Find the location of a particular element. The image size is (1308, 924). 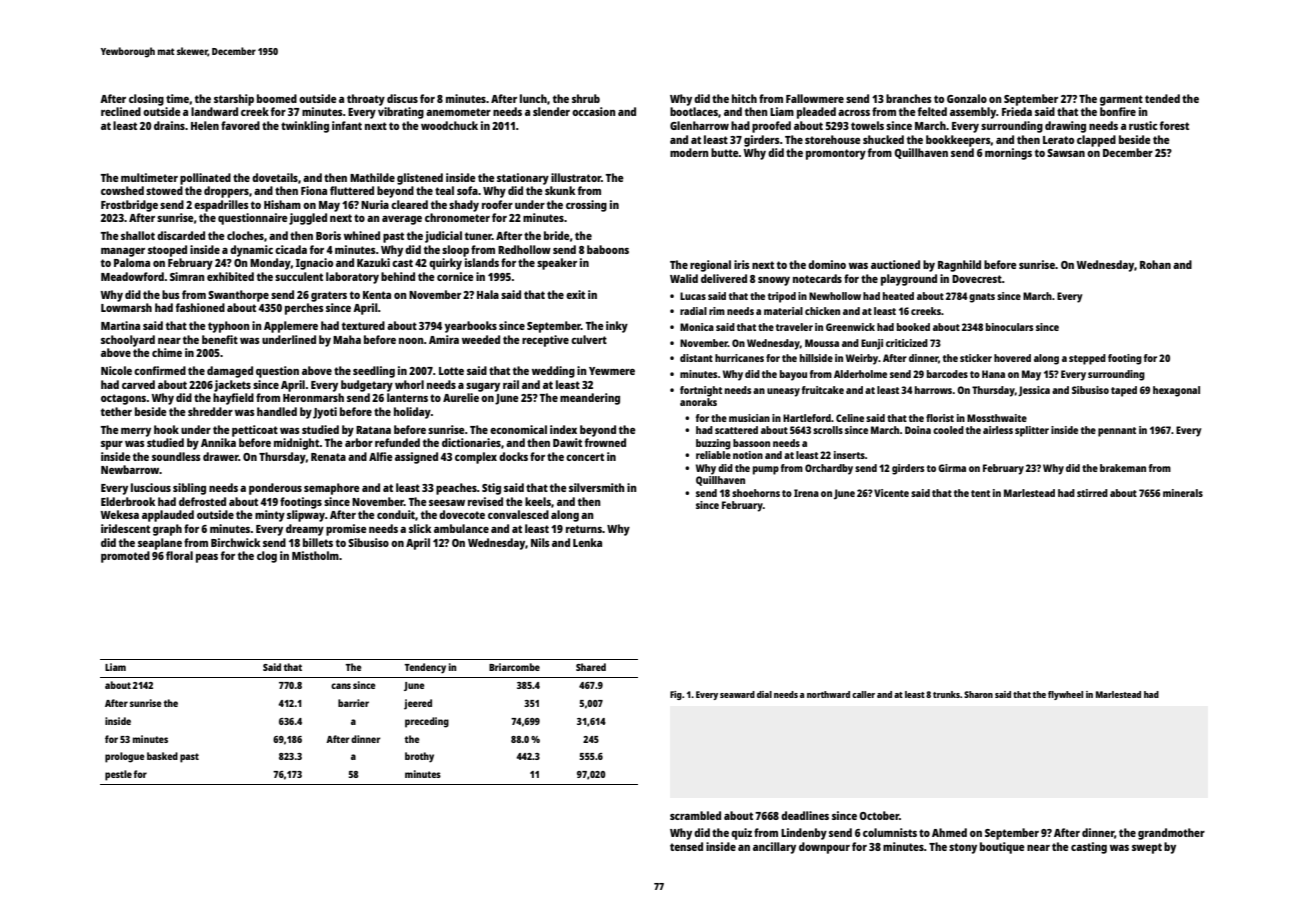

Dovecrest is located at coordinates (977, 279).
